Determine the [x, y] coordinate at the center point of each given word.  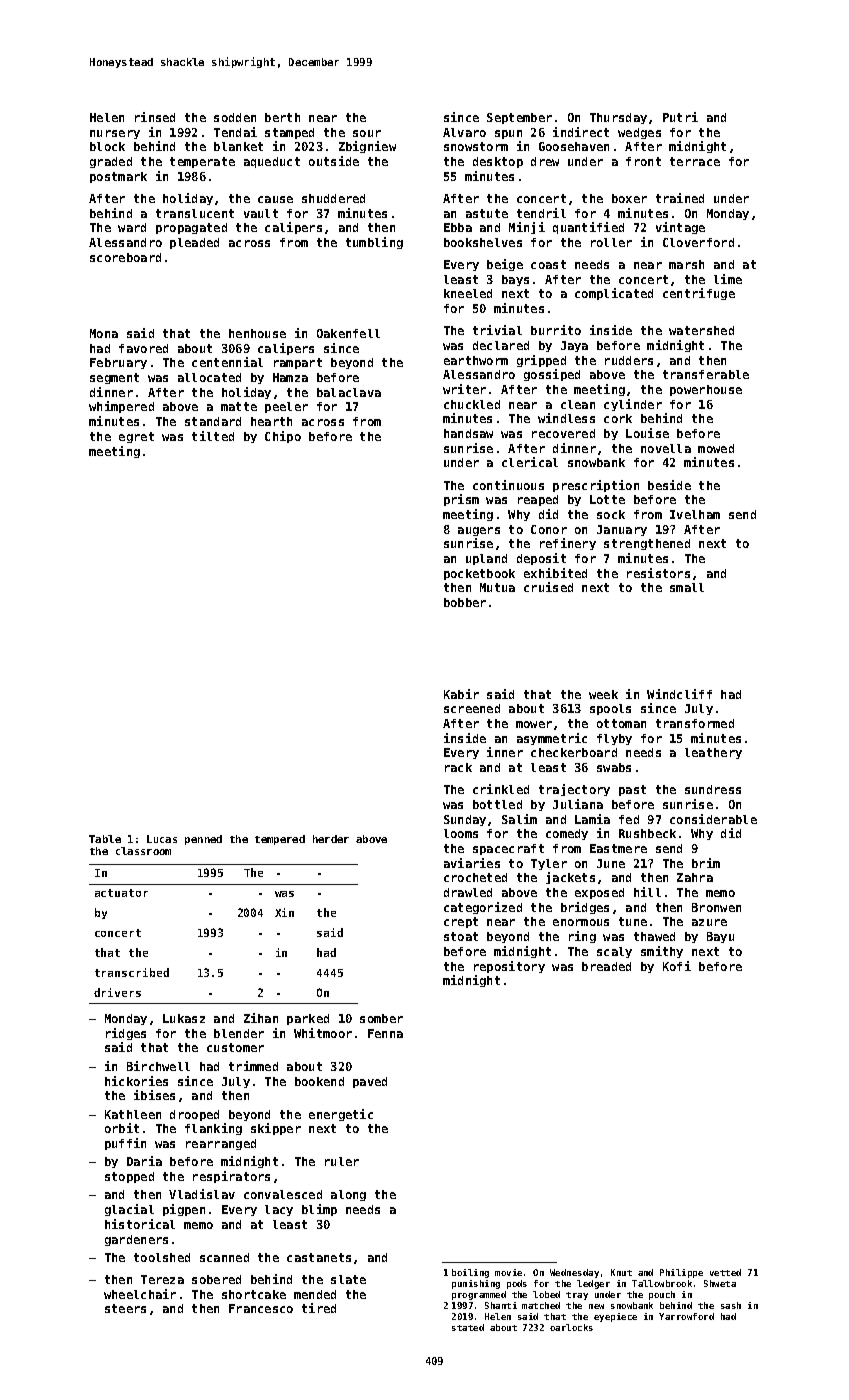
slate [348, 1279]
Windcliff [679, 694]
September [519, 118]
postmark [118, 177]
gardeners [136, 1240]
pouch [662, 1295]
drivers [117, 992]
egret [136, 437]
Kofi [677, 966]
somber [381, 1018]
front [643, 161]
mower [534, 724]
